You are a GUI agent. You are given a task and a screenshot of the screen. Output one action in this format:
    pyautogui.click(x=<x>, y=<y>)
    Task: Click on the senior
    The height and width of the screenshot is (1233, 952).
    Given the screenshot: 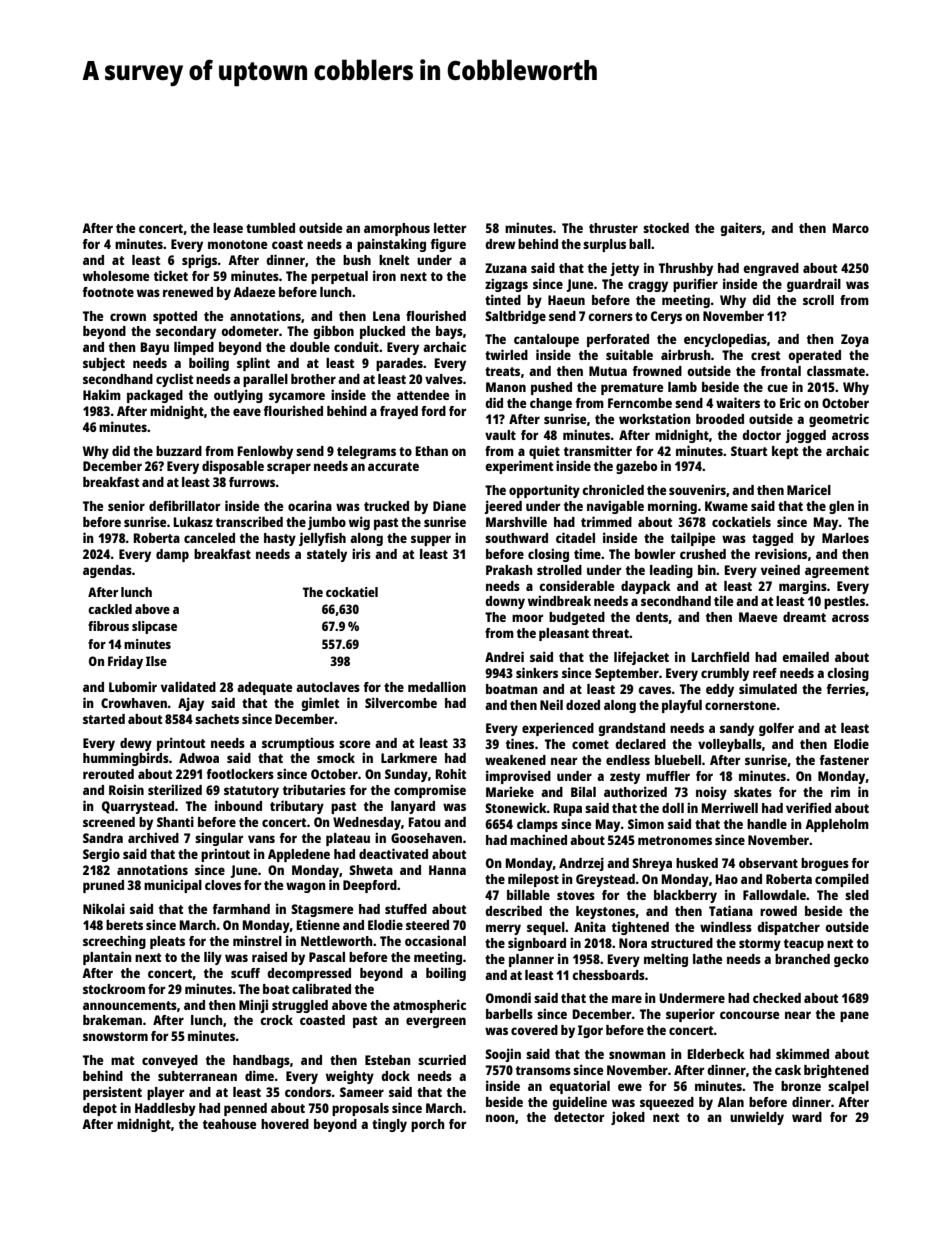 What is the action you would take?
    pyautogui.click(x=126, y=505)
